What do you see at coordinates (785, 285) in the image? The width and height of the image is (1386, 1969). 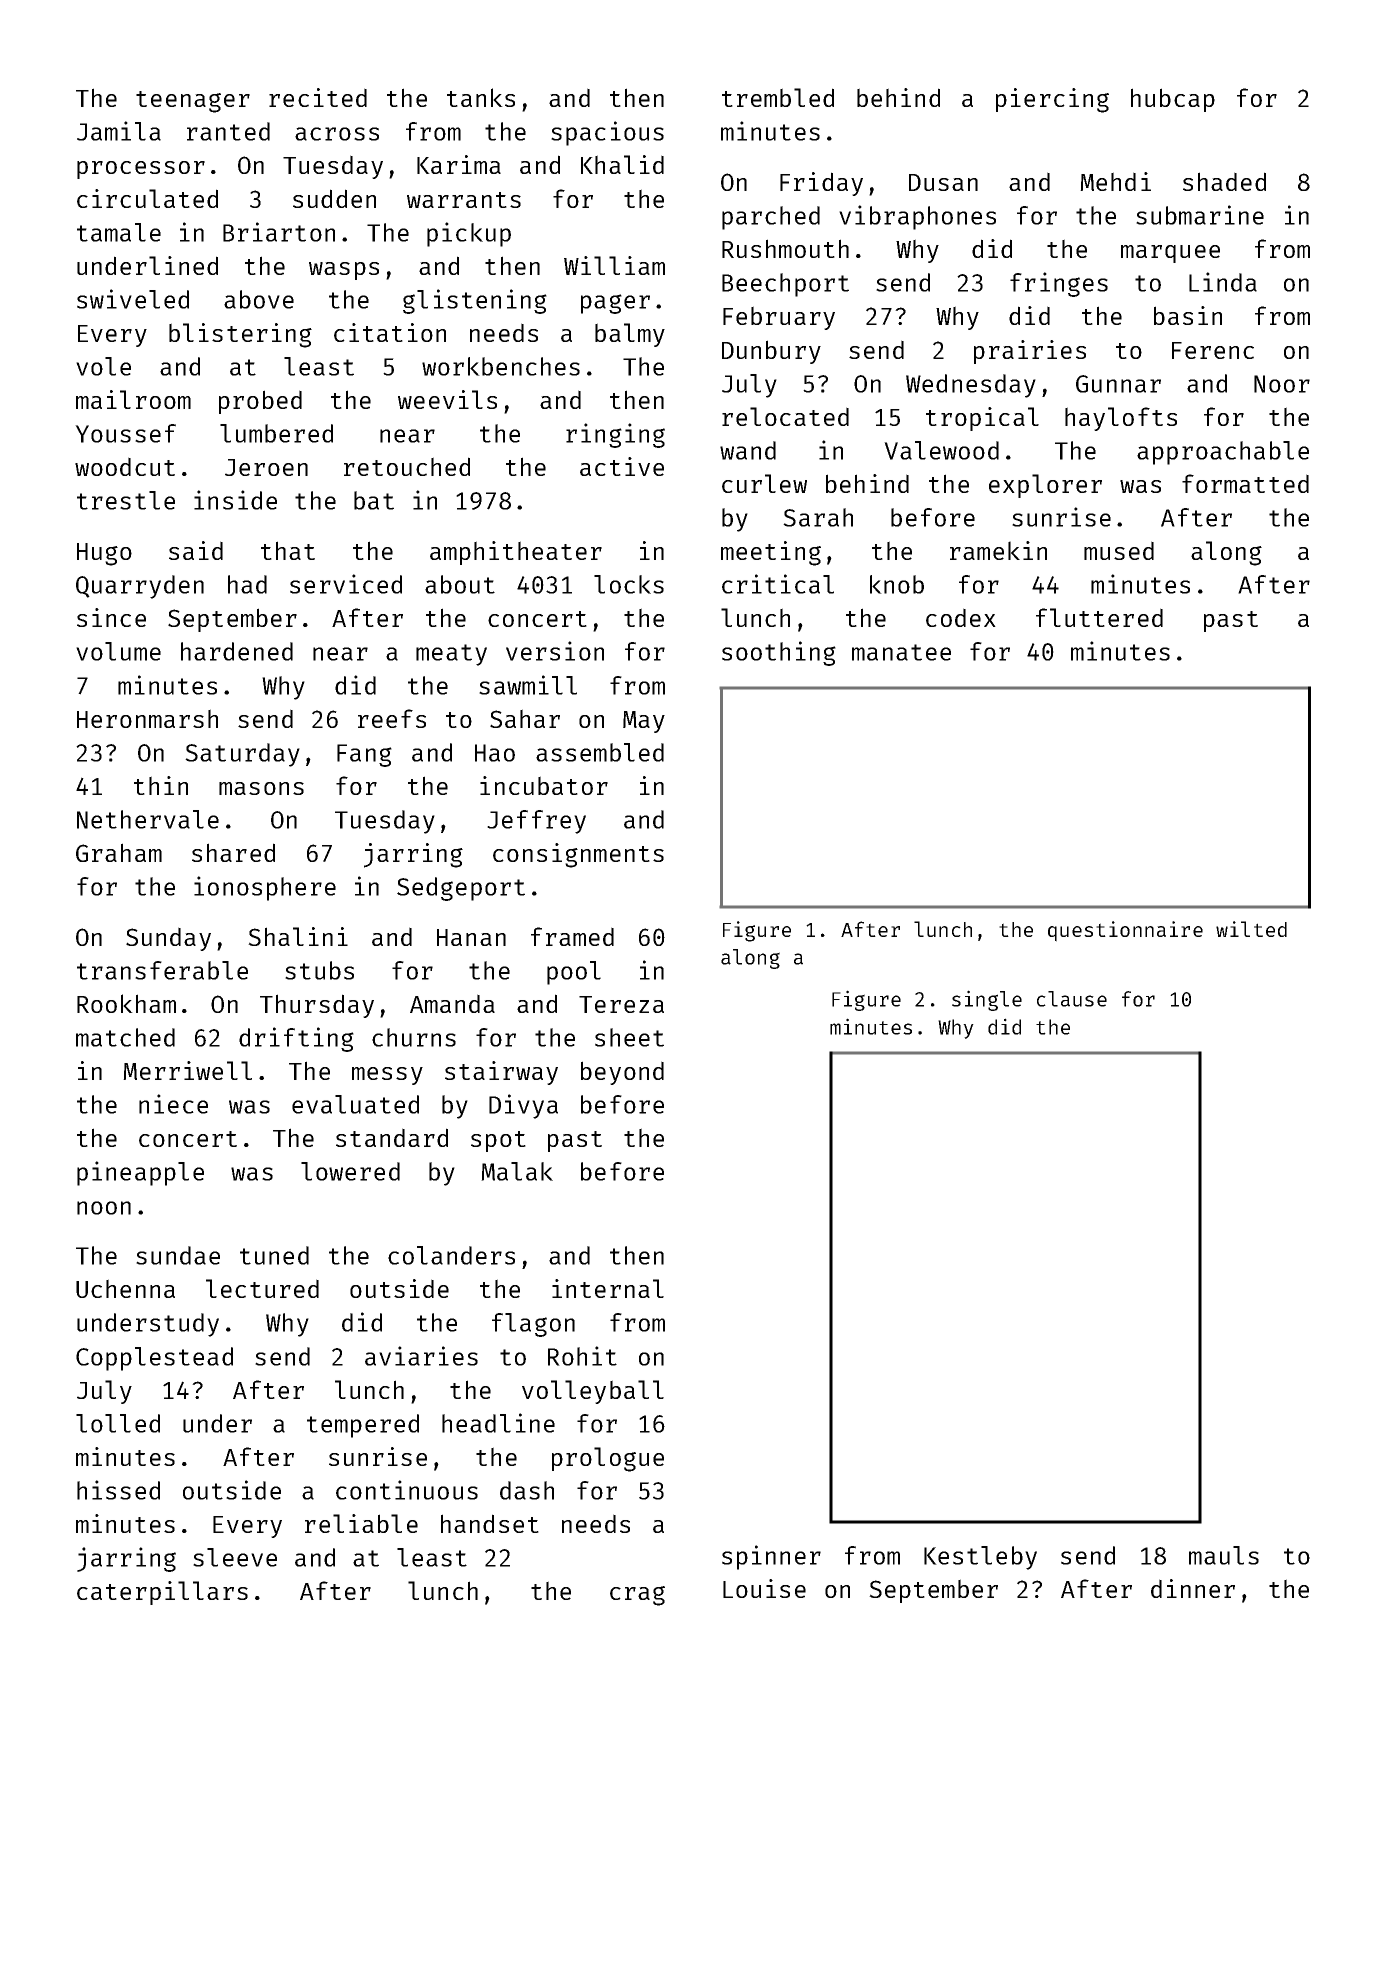 I see `Beechport` at bounding box center [785, 285].
